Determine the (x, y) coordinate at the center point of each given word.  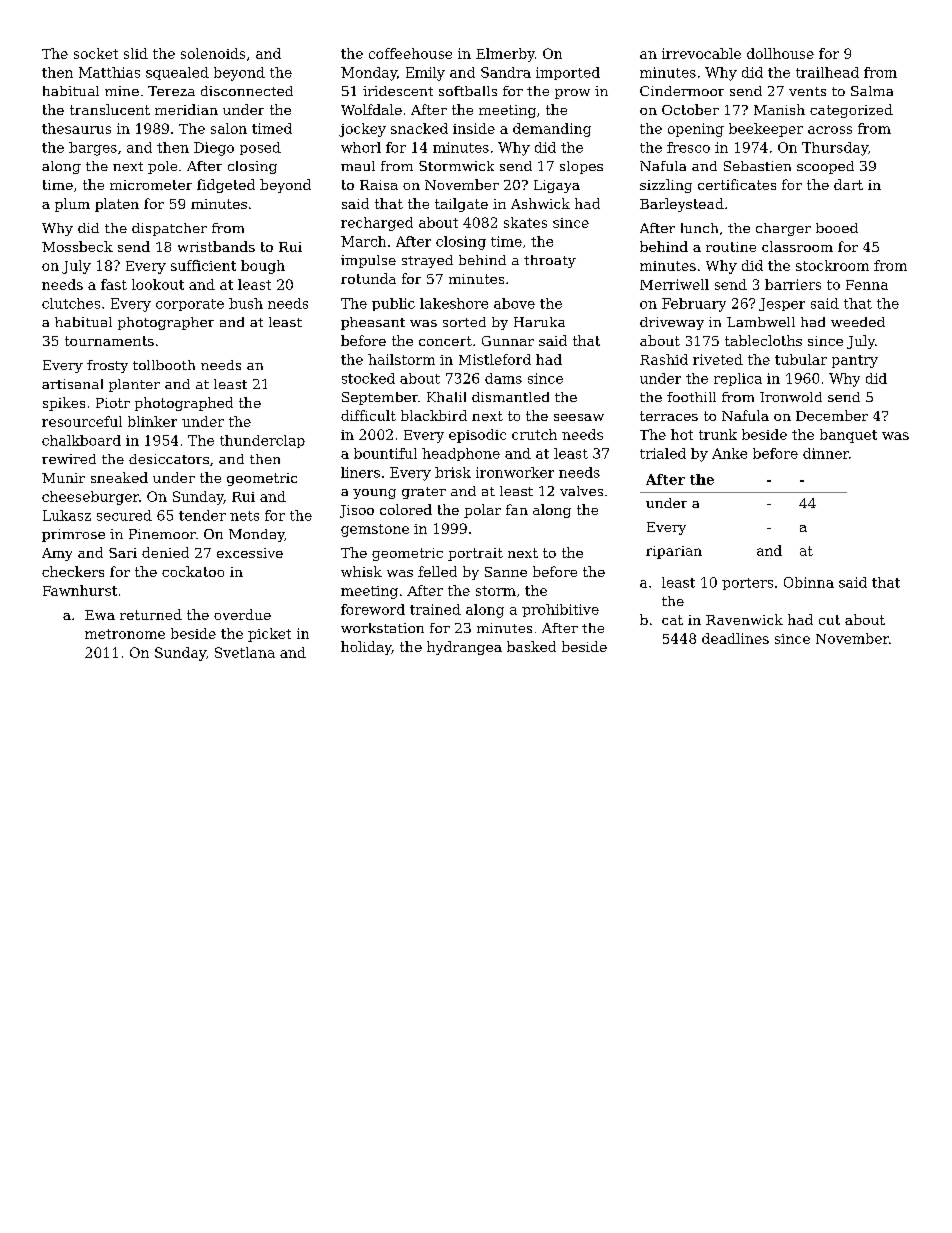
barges (93, 149)
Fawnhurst (80, 590)
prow (572, 94)
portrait (475, 554)
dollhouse (780, 53)
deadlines (735, 638)
